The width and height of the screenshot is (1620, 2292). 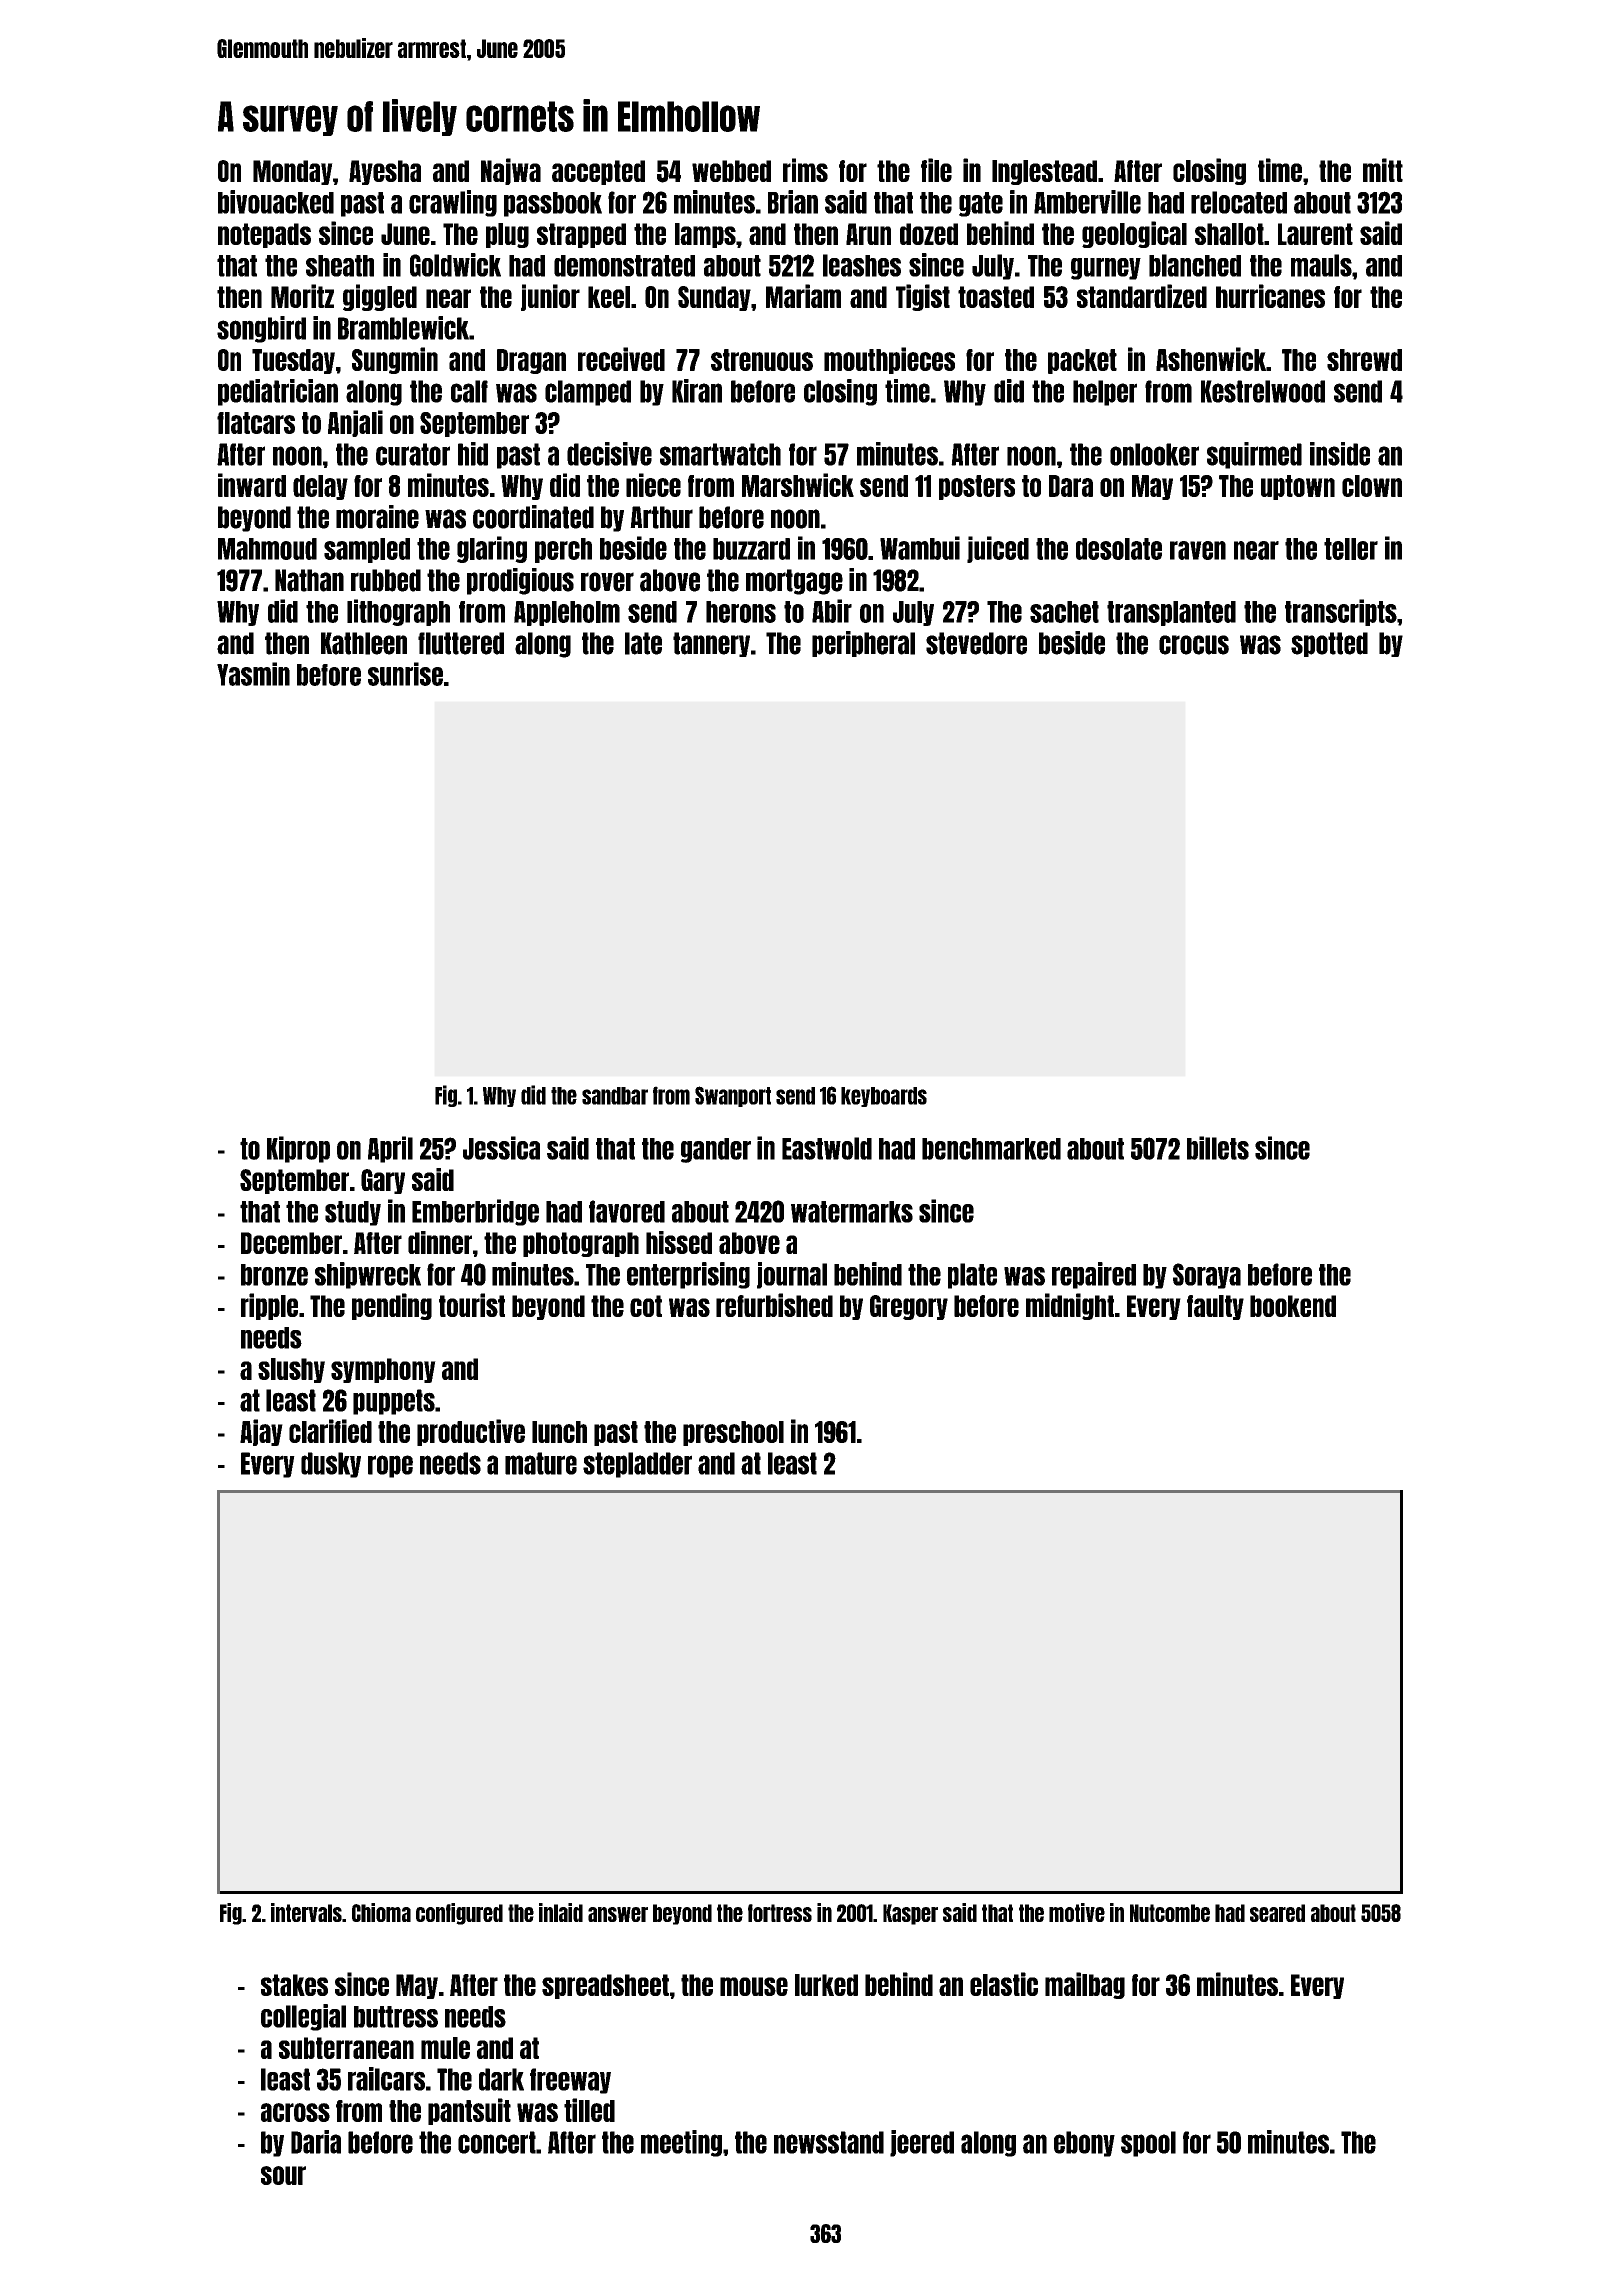 What do you see at coordinates (383, 1370) in the screenshot?
I see `symphony` at bounding box center [383, 1370].
